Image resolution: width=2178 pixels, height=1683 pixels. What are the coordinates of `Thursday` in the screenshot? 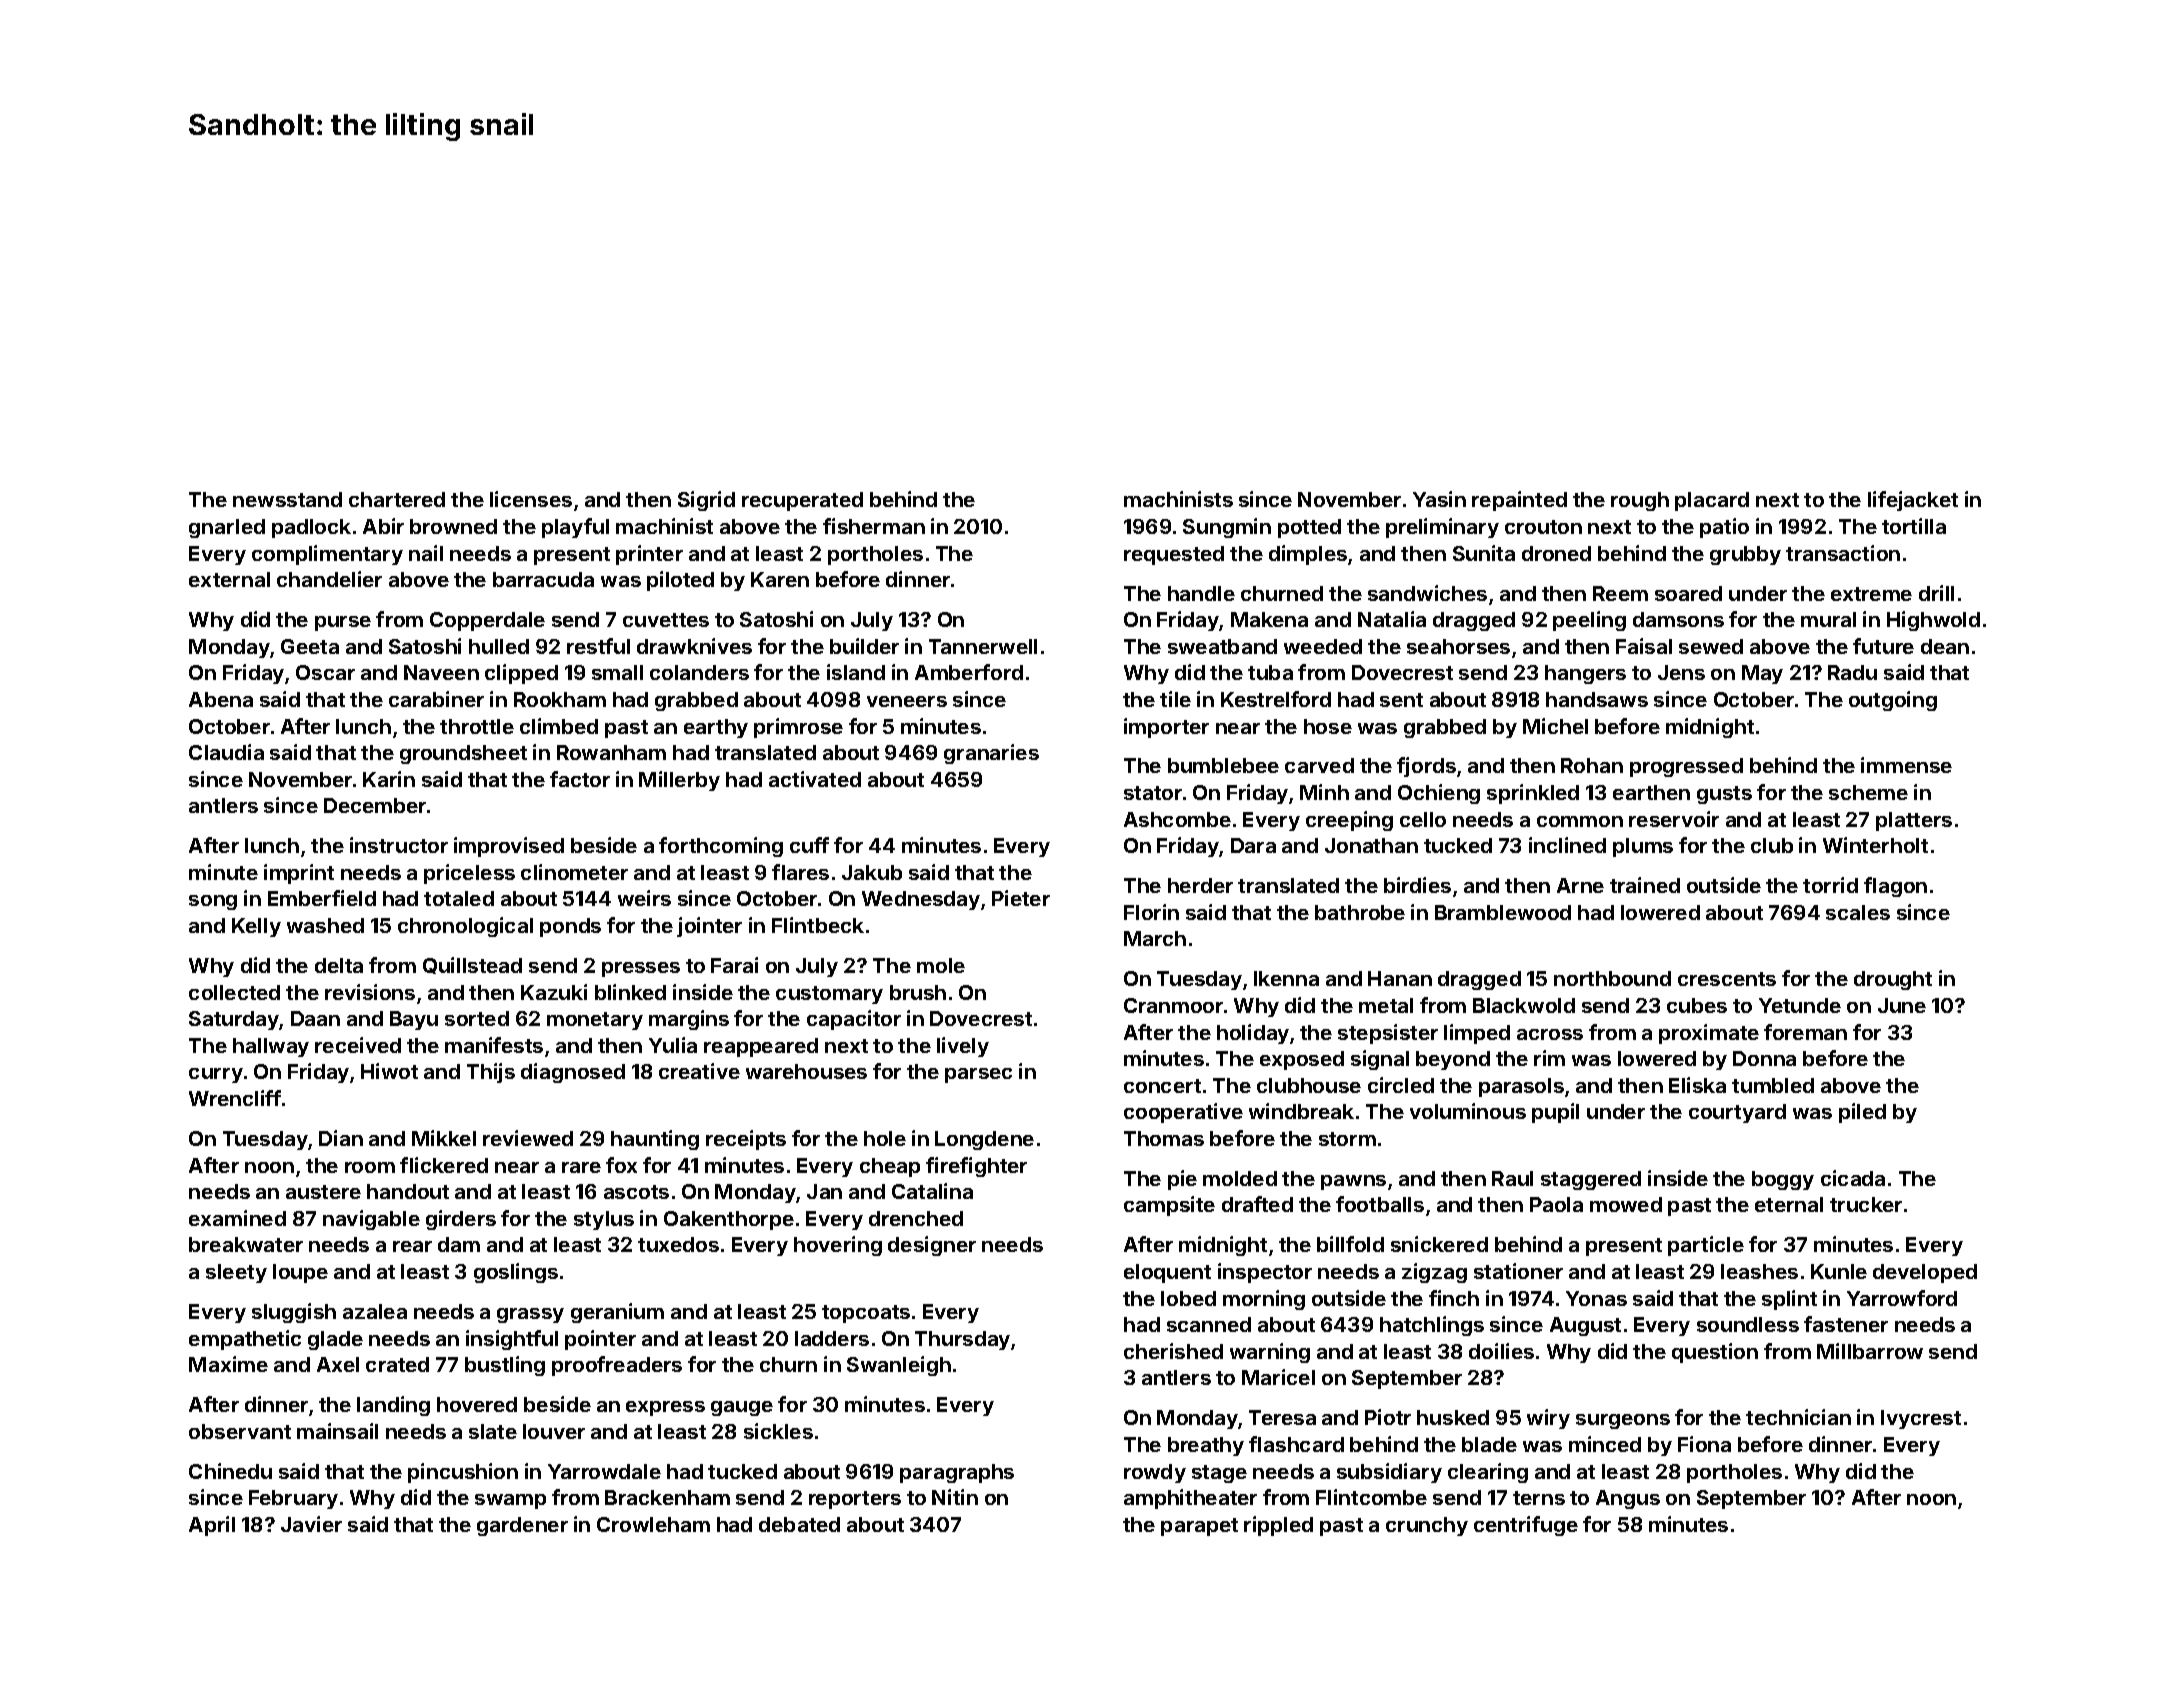 It's located at (962, 1340).
